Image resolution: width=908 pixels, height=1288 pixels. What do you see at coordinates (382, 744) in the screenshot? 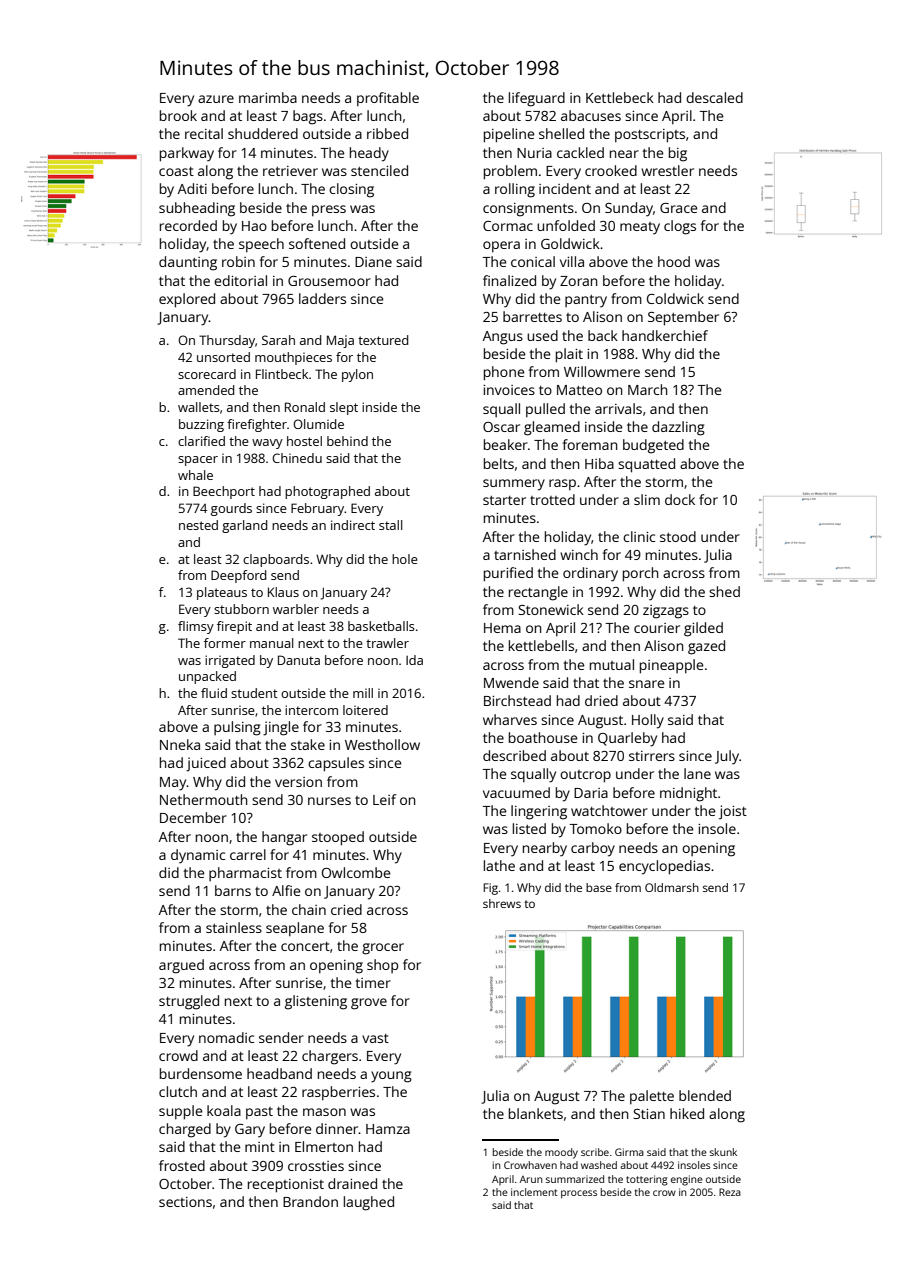
I see `Westhollow` at bounding box center [382, 744].
